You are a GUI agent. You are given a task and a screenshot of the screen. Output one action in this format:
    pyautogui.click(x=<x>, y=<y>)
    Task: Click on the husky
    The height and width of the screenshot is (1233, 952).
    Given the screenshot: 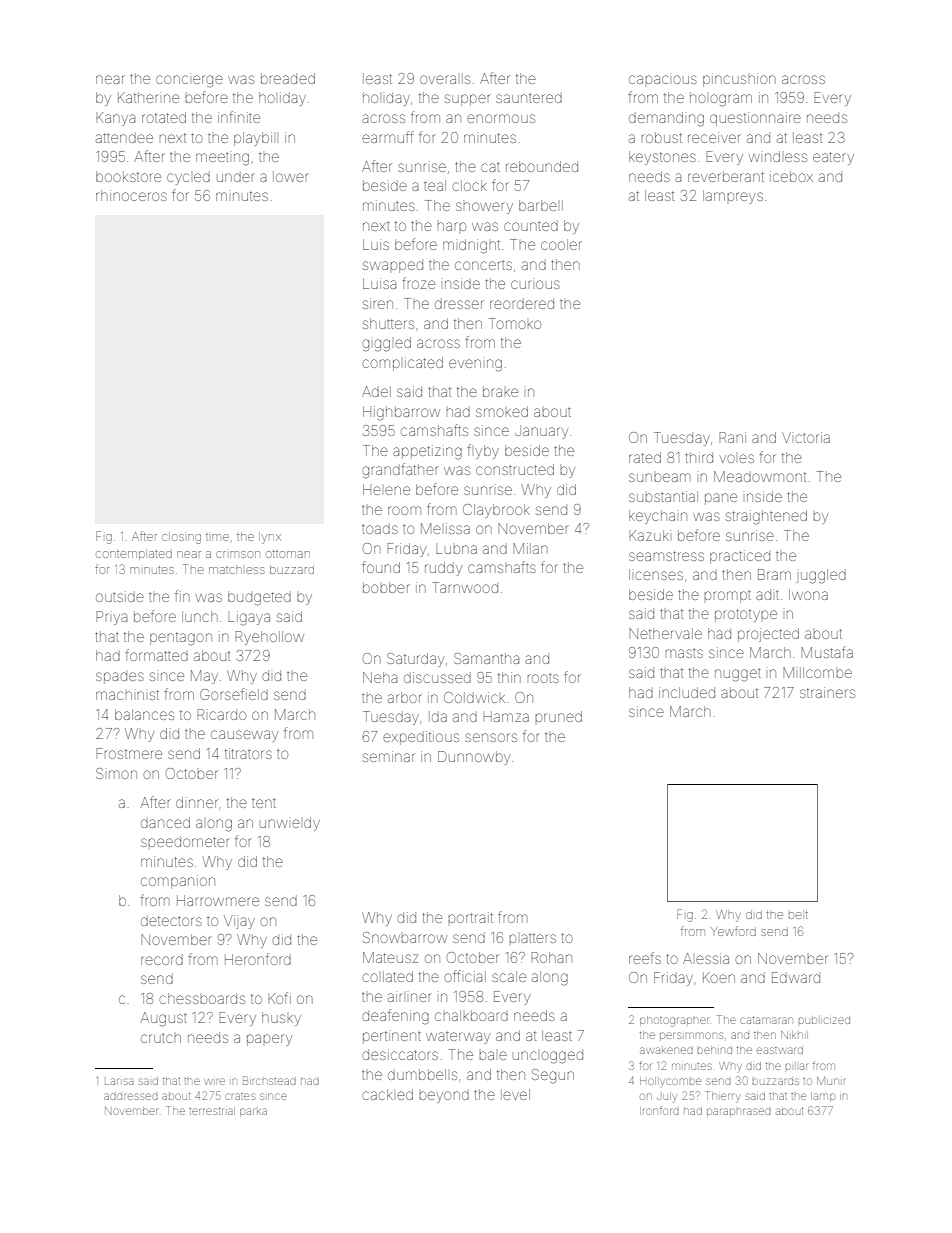 What is the action you would take?
    pyautogui.click(x=281, y=1019)
